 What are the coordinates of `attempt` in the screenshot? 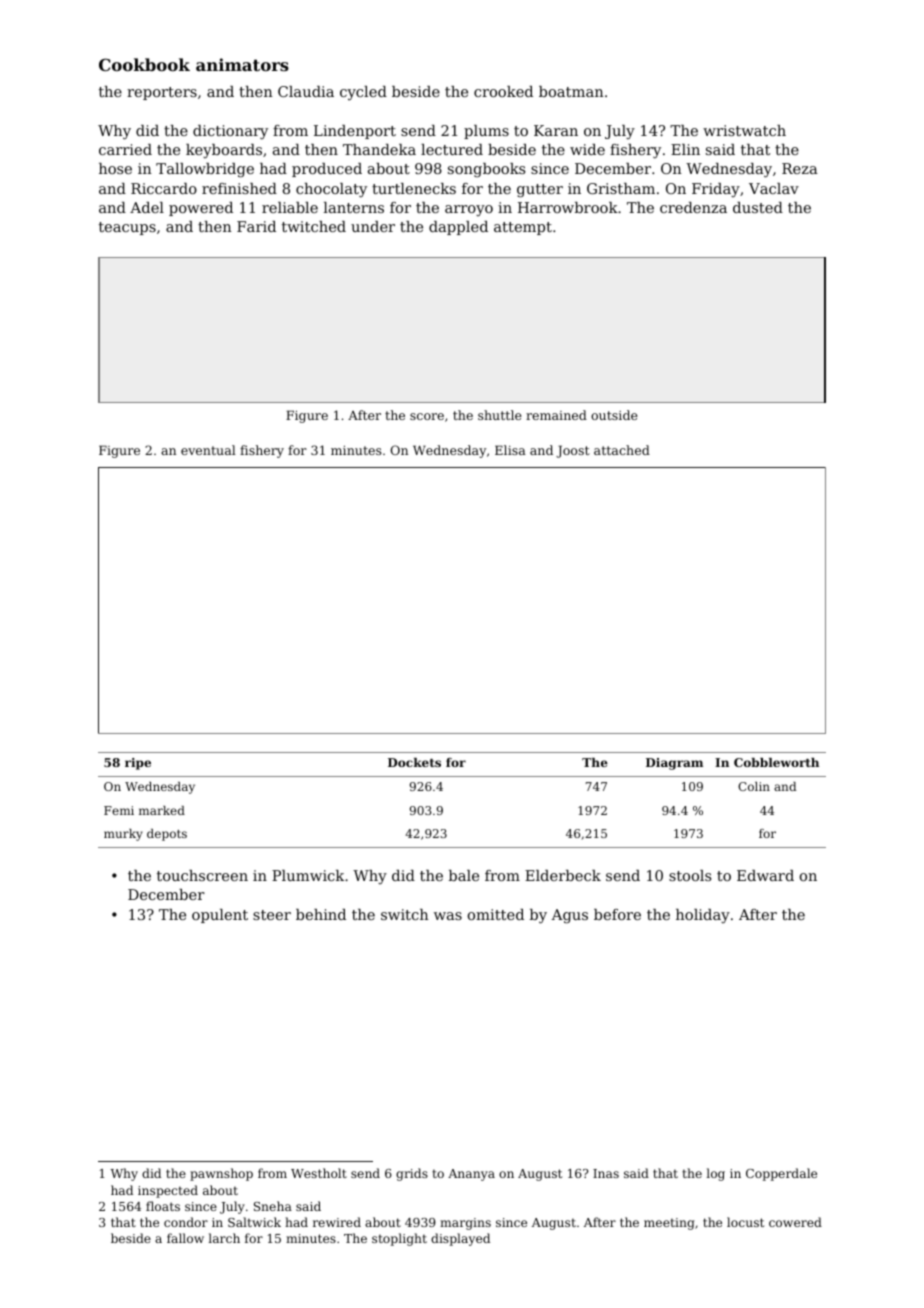 It's located at (523, 228).
